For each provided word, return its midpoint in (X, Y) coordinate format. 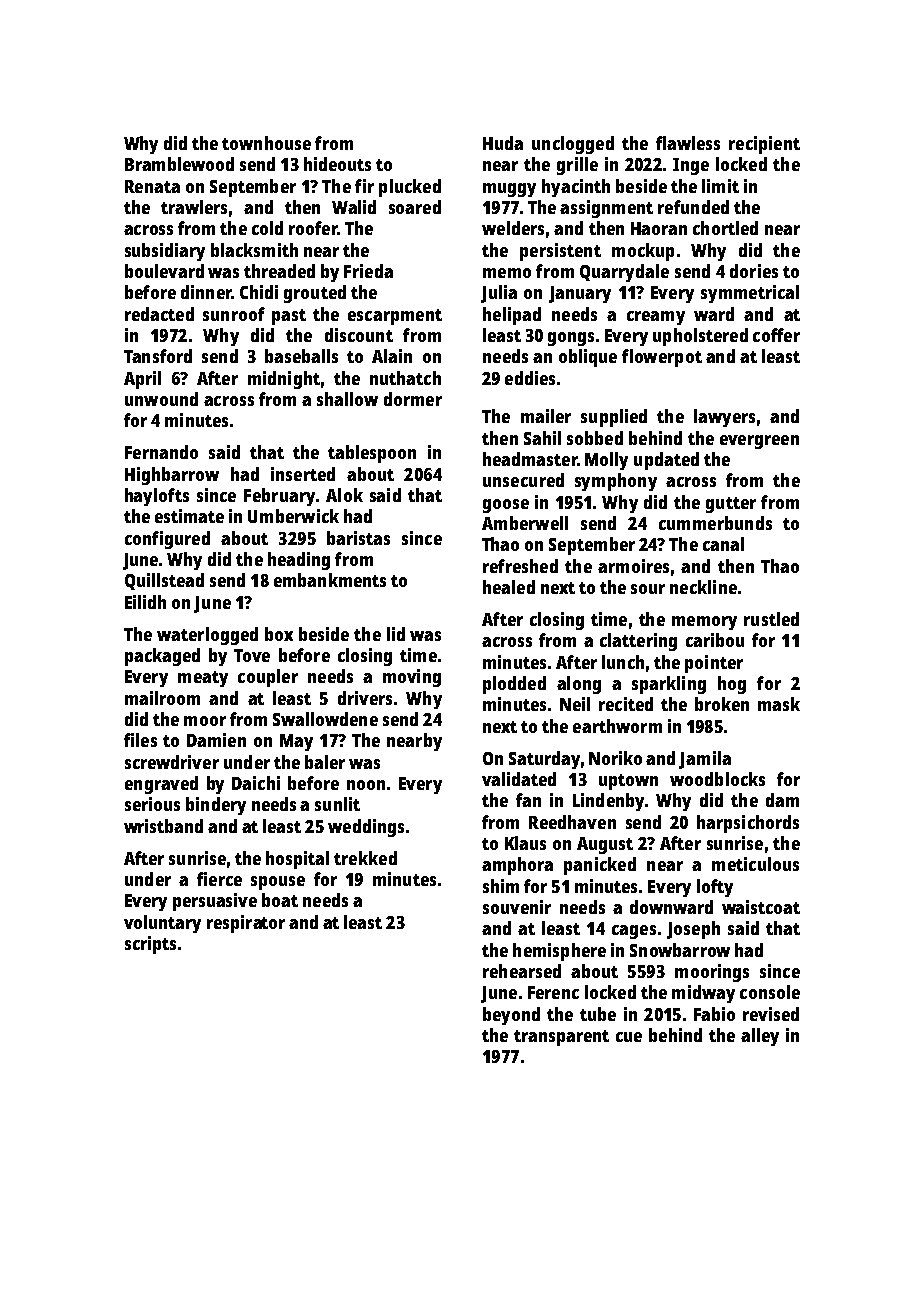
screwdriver (172, 762)
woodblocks (717, 779)
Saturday (544, 760)
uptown (628, 782)
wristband (163, 826)
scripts (150, 945)
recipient (764, 145)
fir (364, 186)
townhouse (266, 143)
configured (167, 540)
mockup (643, 252)
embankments (330, 580)
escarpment (395, 317)
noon (366, 785)
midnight (284, 380)
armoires (633, 566)
